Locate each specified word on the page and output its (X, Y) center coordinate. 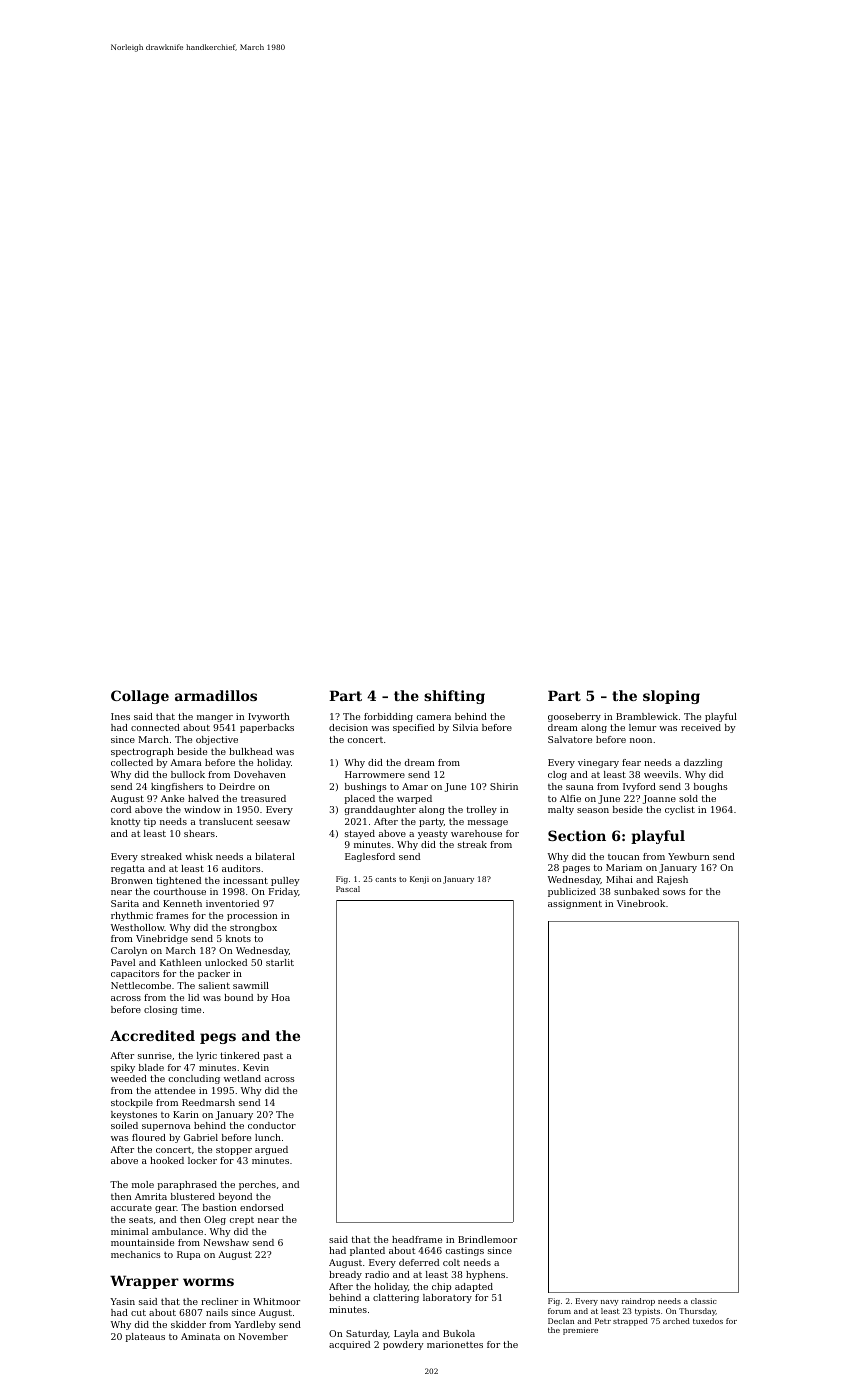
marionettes (455, 1344)
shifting (454, 697)
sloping (671, 697)
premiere (580, 1331)
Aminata (200, 1336)
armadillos (216, 695)
